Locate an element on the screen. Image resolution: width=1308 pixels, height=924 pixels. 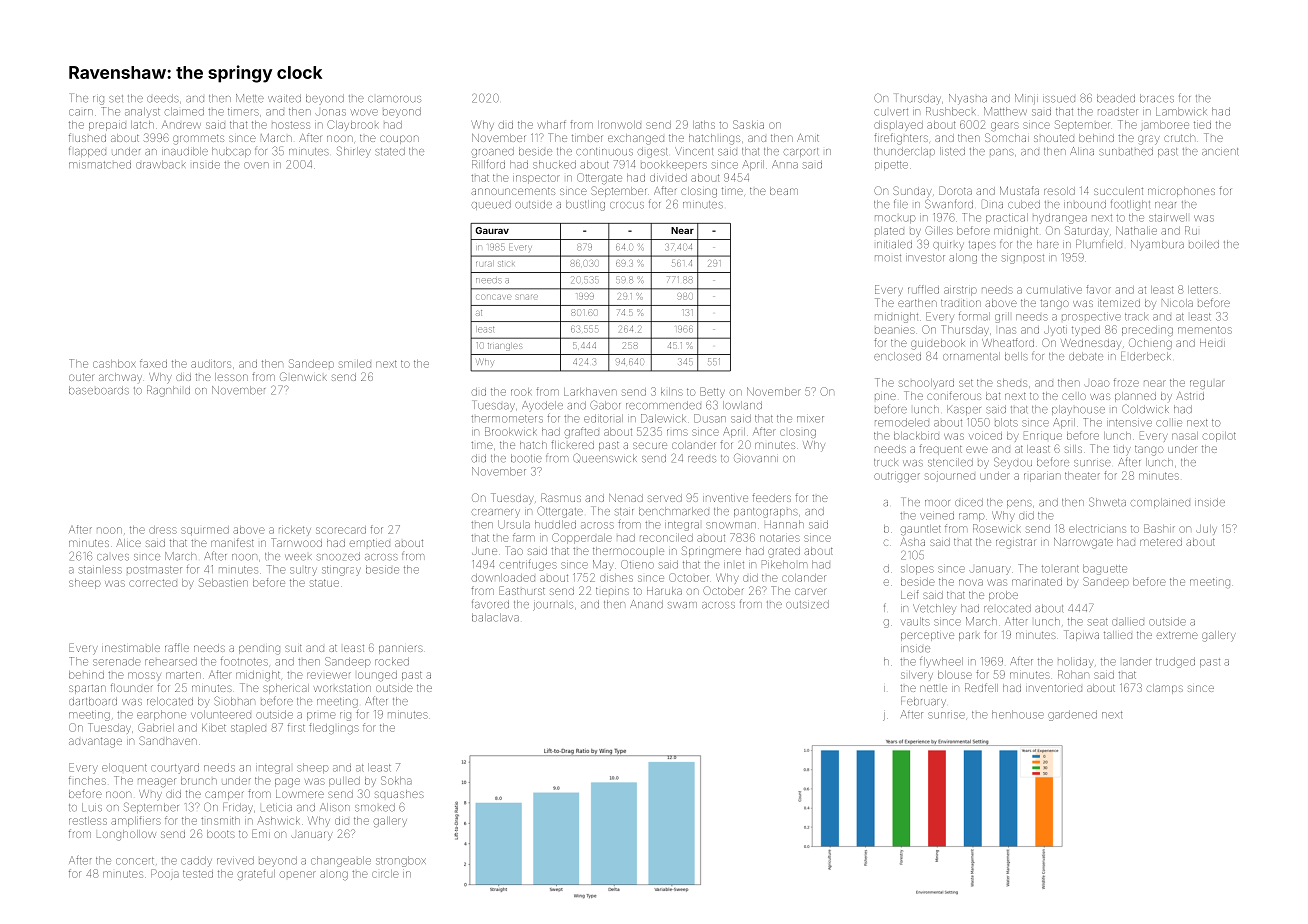
smiled is located at coordinates (355, 364).
